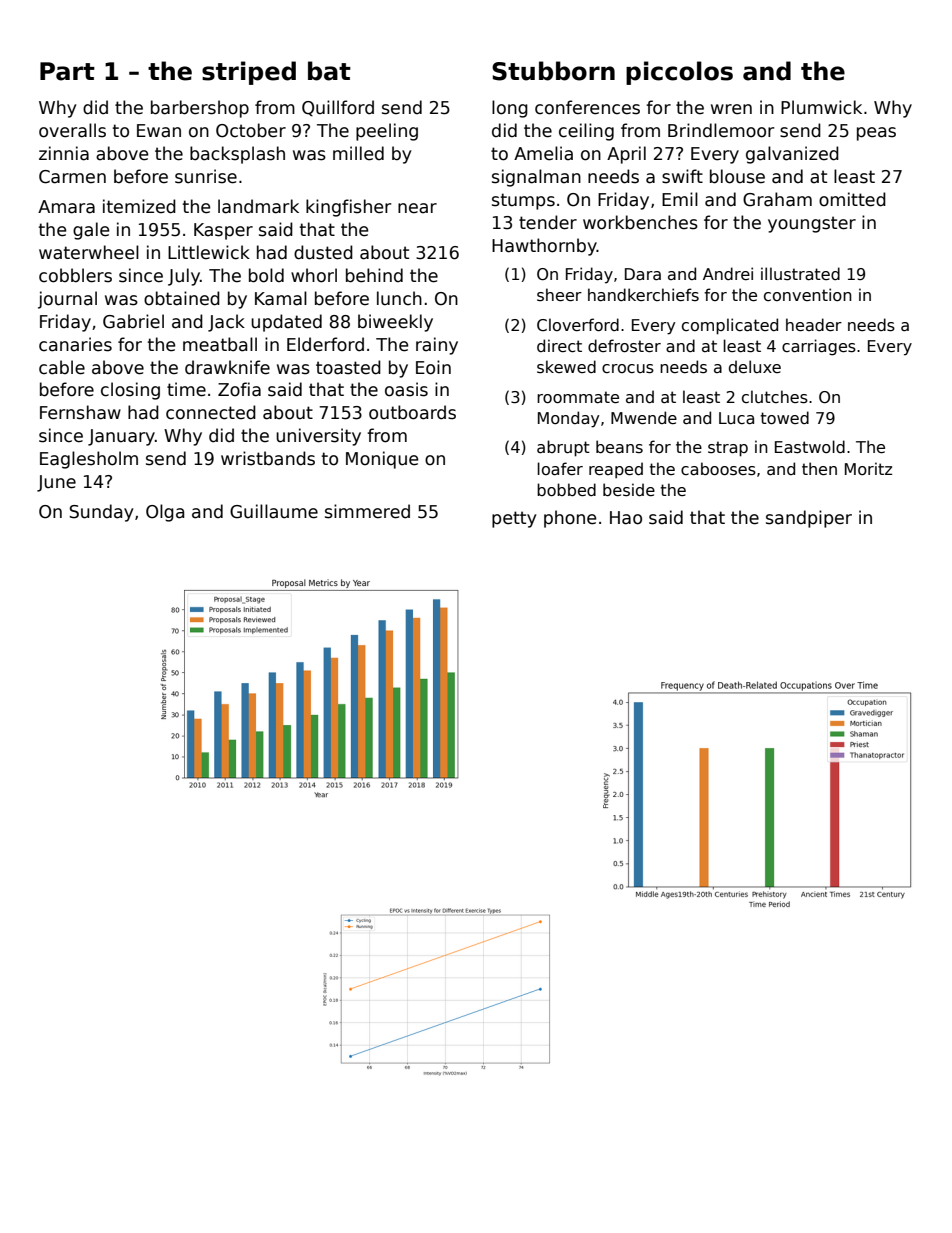 The image size is (952, 1233). Describe the element at coordinates (586, 132) in the screenshot. I see `ceiling` at that location.
